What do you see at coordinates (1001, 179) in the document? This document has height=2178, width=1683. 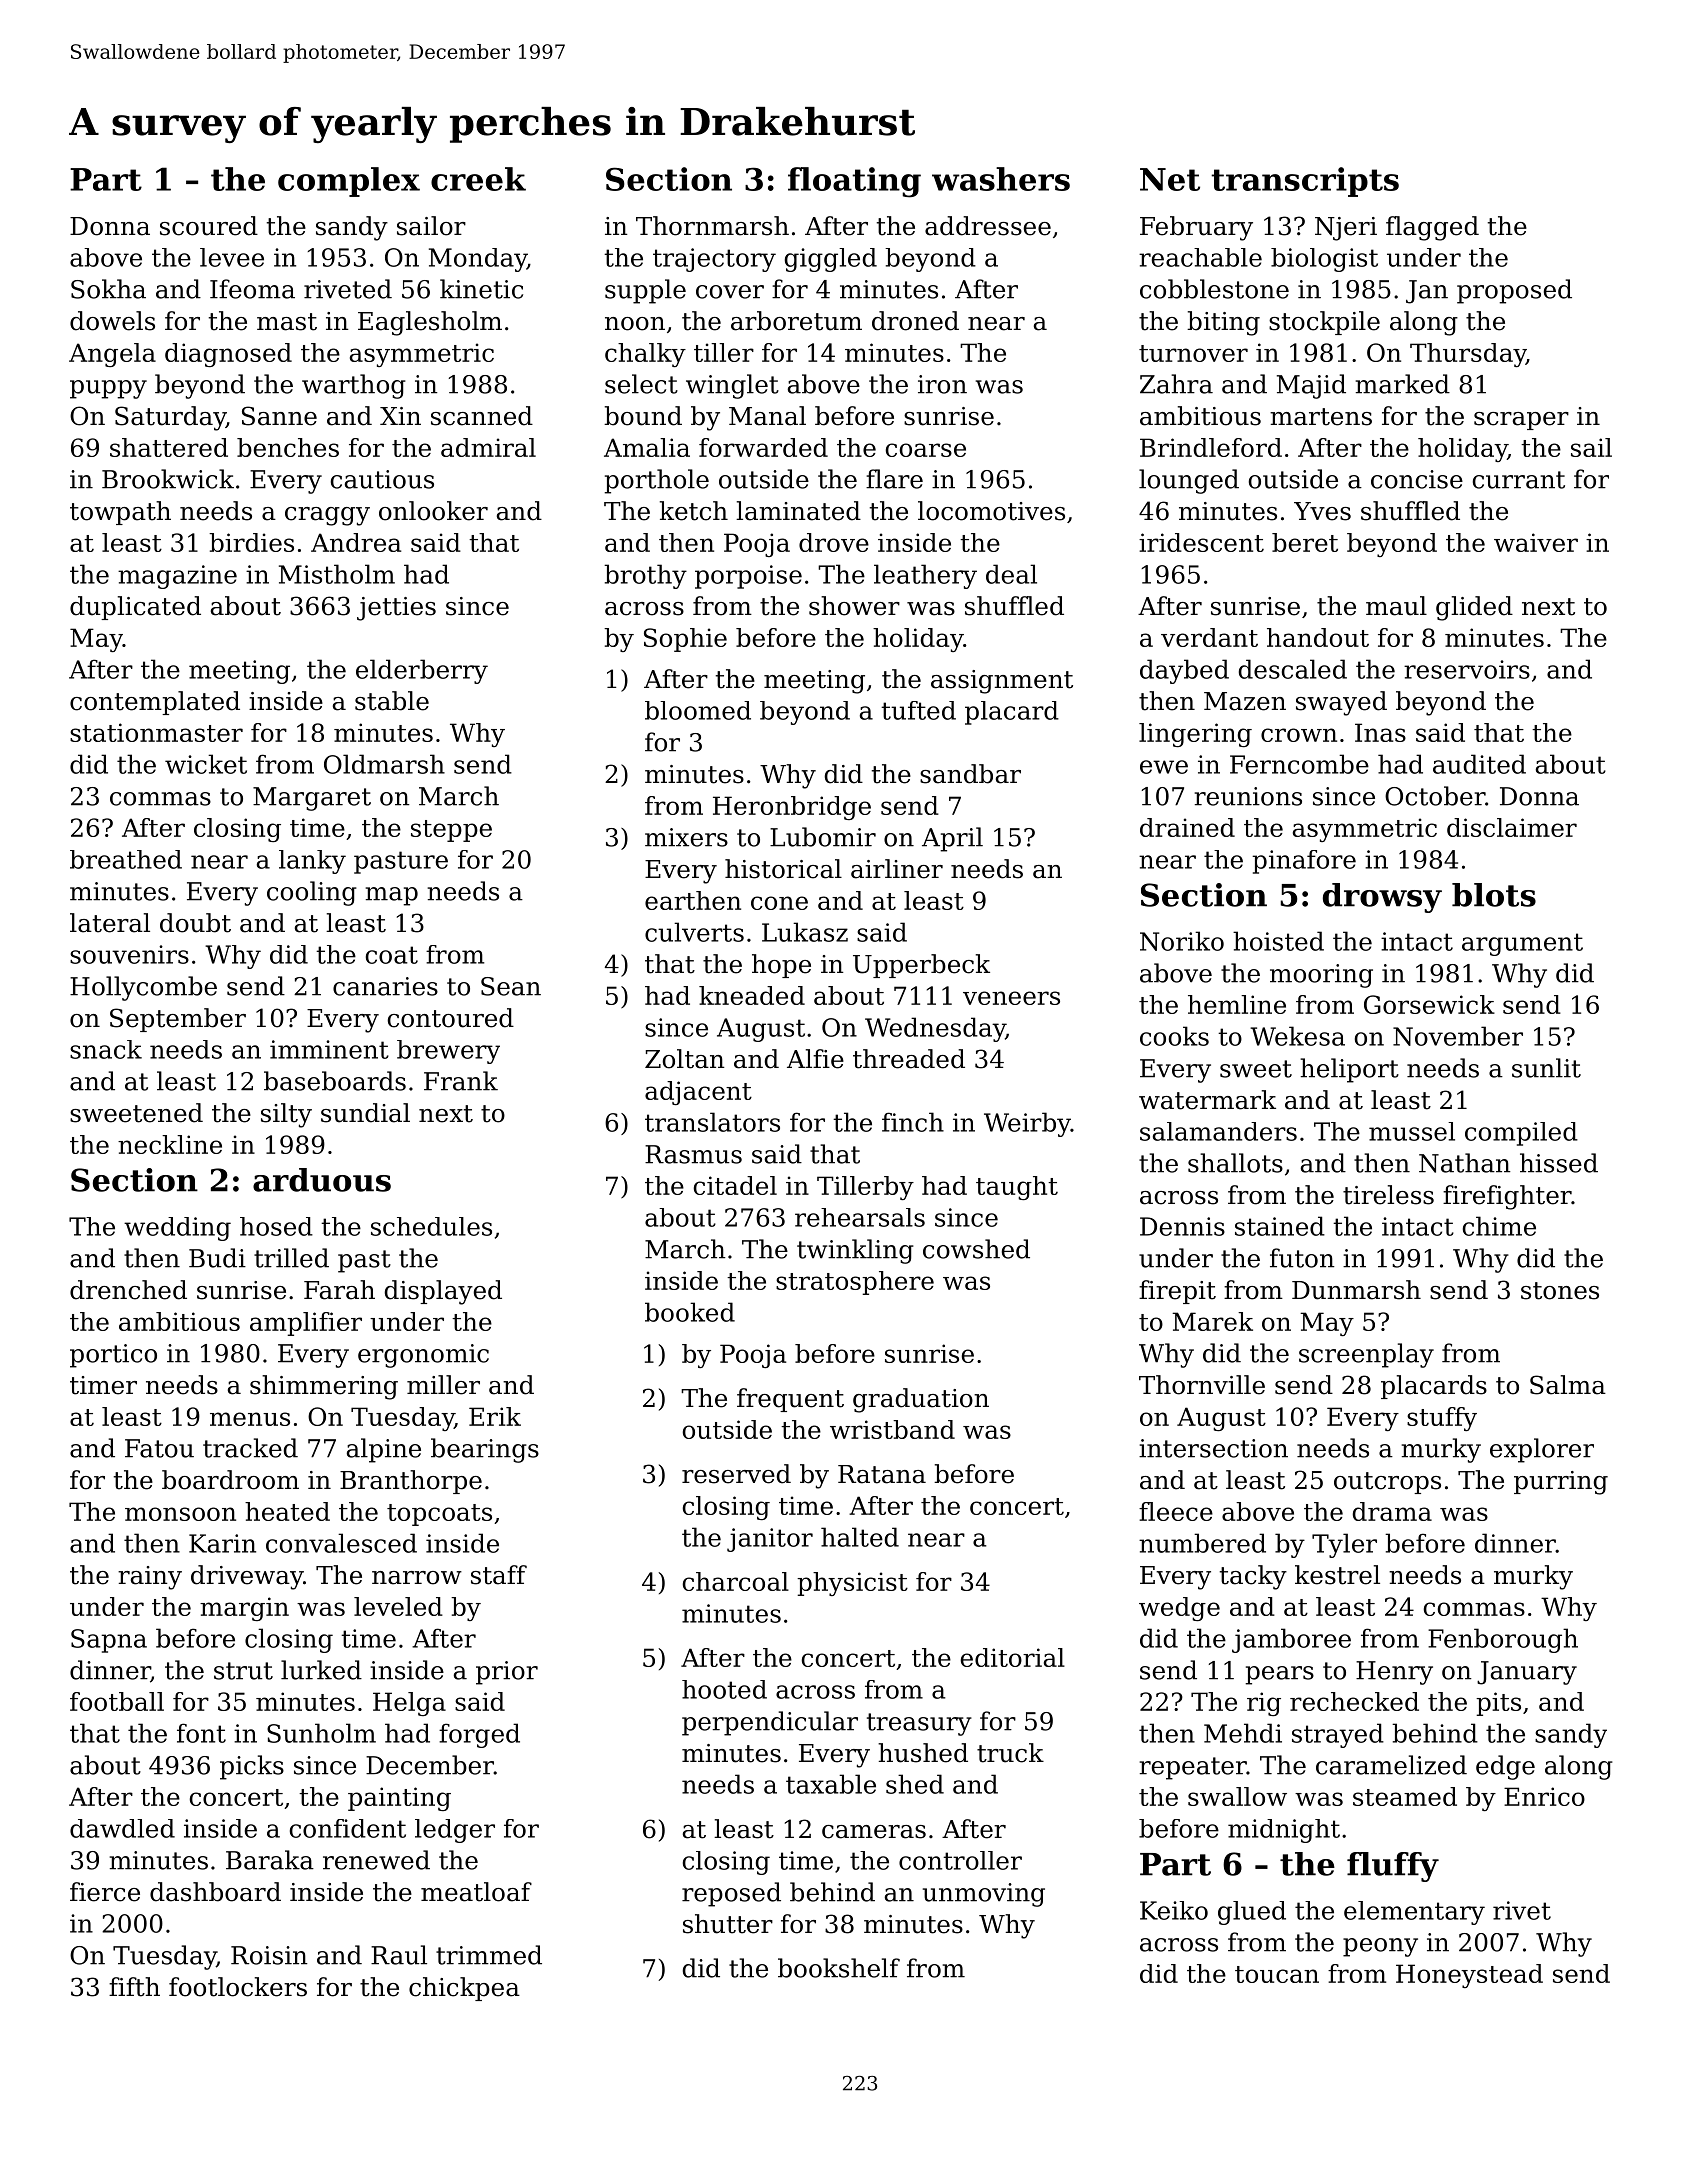 I see `washers` at bounding box center [1001, 179].
